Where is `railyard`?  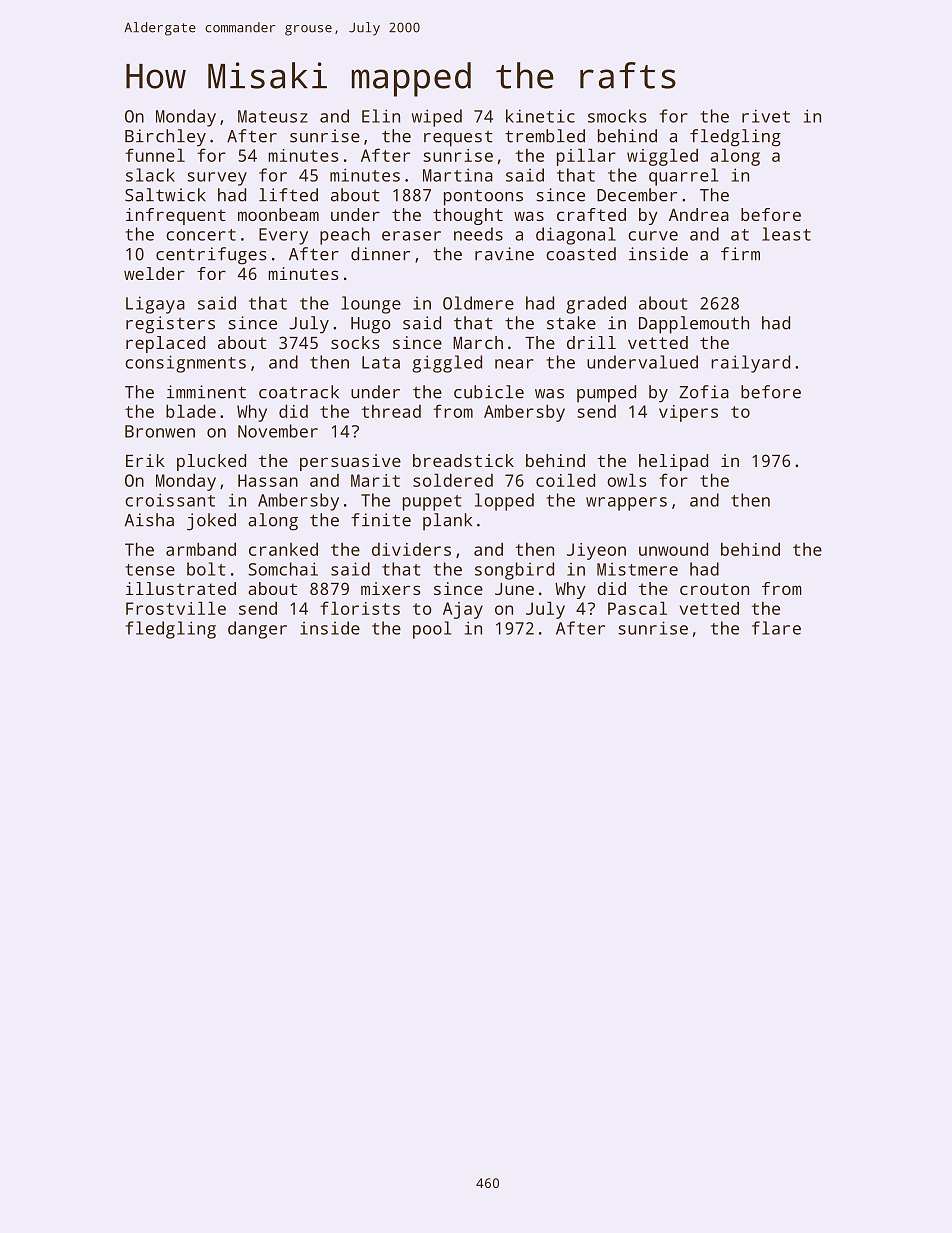
railyard is located at coordinates (750, 364).
